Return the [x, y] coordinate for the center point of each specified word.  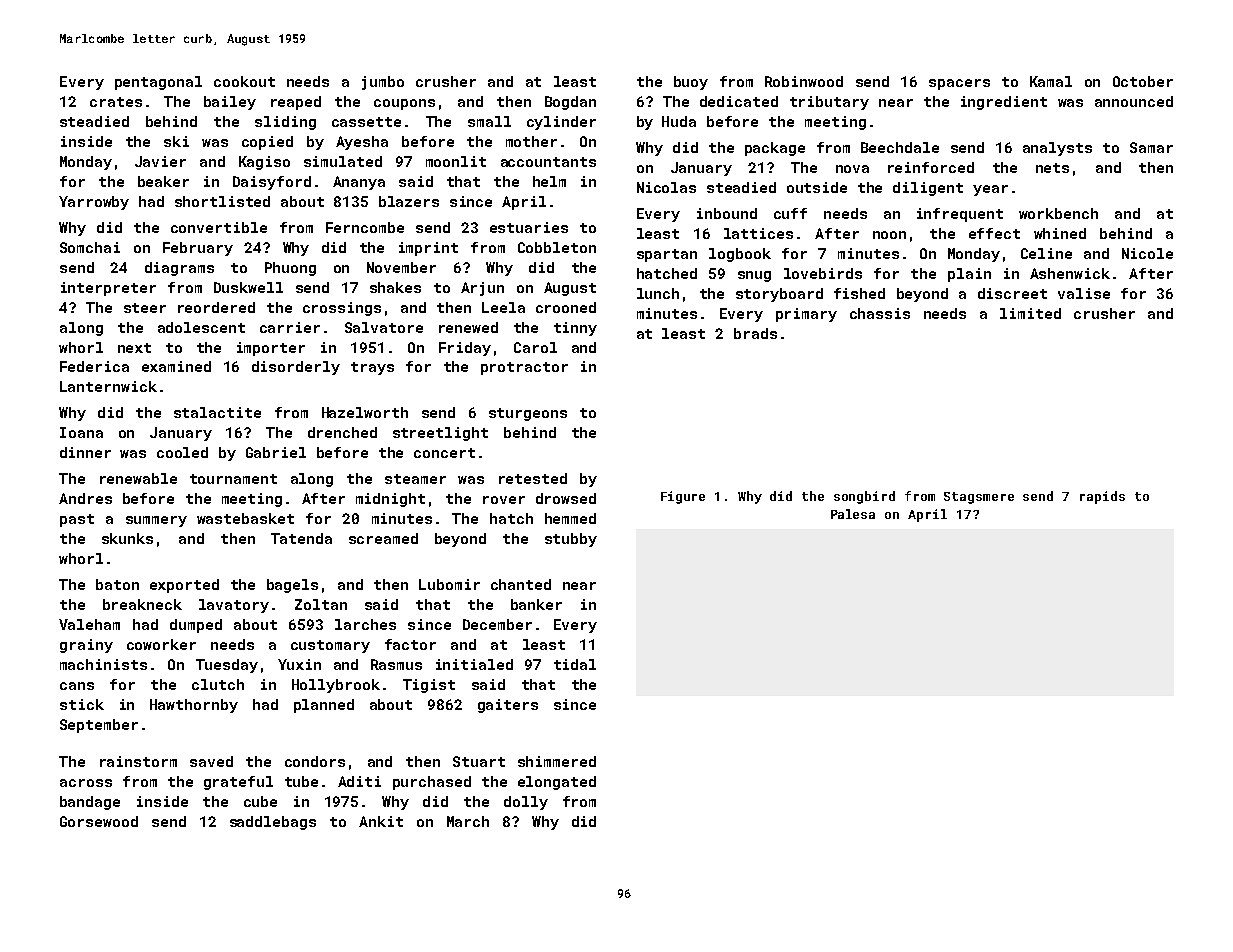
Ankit [381, 821]
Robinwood [804, 81]
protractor [524, 368]
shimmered [557, 761]
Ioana [81, 432]
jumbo [383, 83]
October [1143, 81]
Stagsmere [979, 498]
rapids [1102, 497]
